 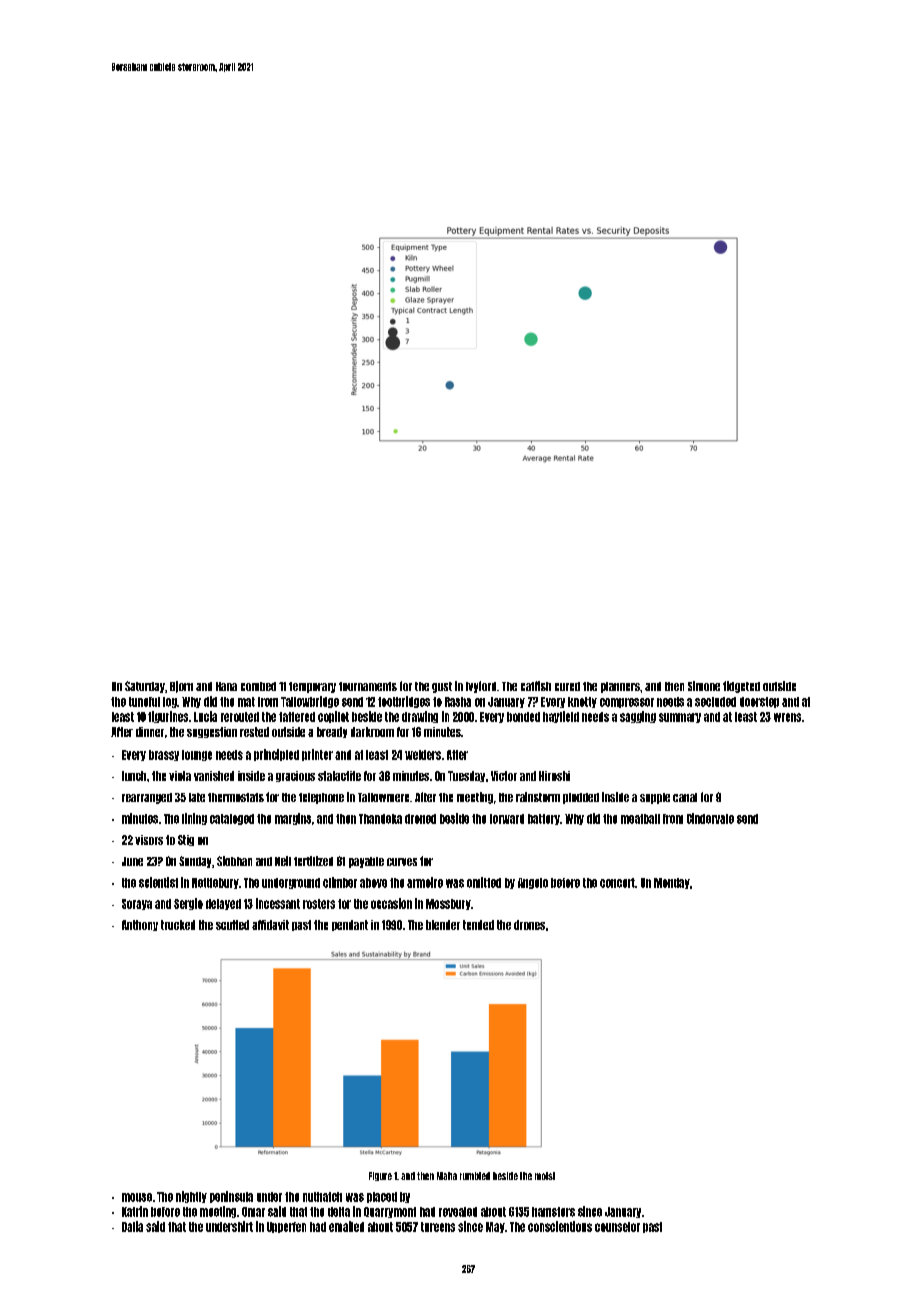 I want to click on tended, so click(x=478, y=925).
